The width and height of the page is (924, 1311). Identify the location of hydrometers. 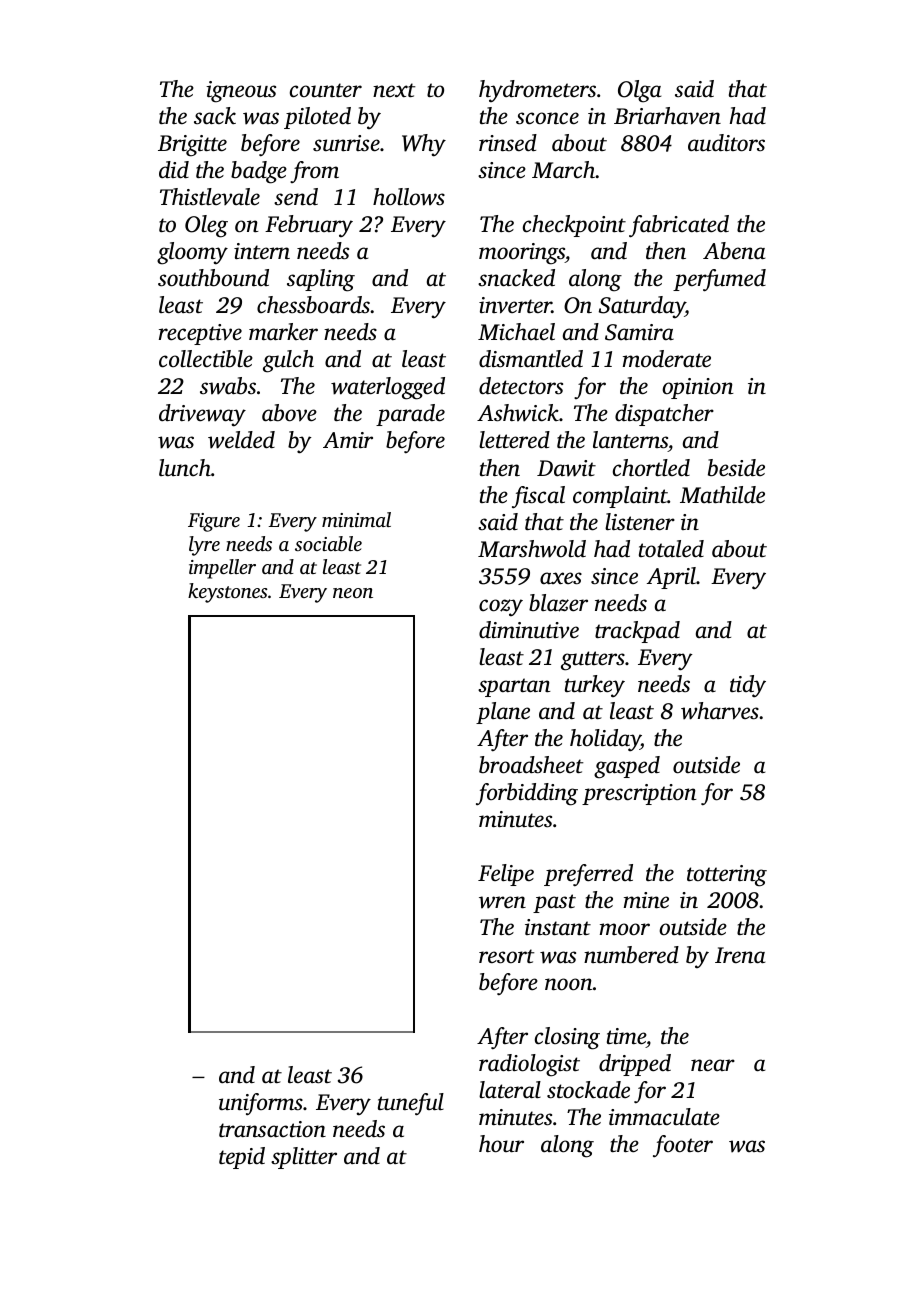
(537, 91).
